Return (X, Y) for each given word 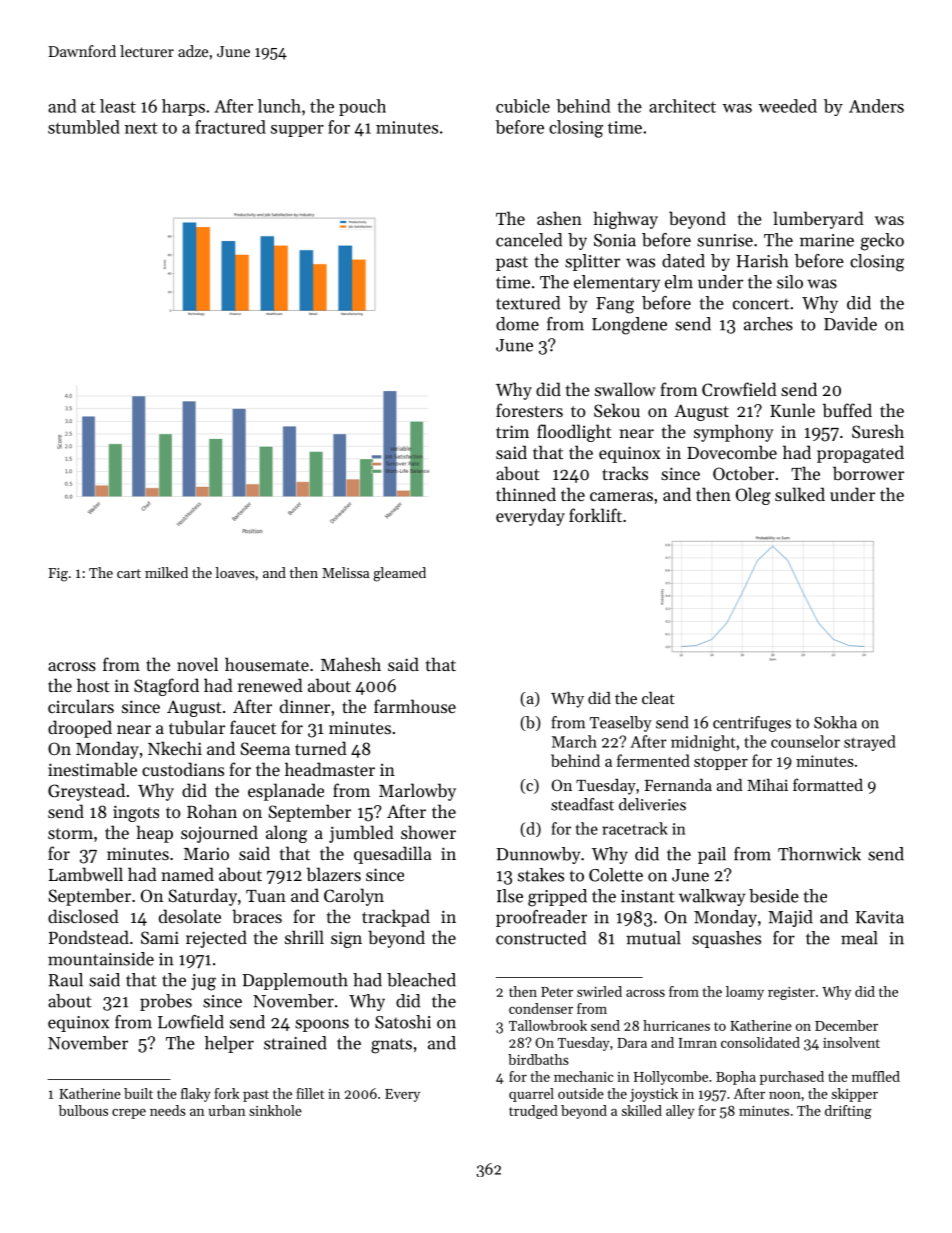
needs (168, 1110)
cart (129, 573)
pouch (362, 107)
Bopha (736, 1078)
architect (682, 106)
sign (346, 939)
